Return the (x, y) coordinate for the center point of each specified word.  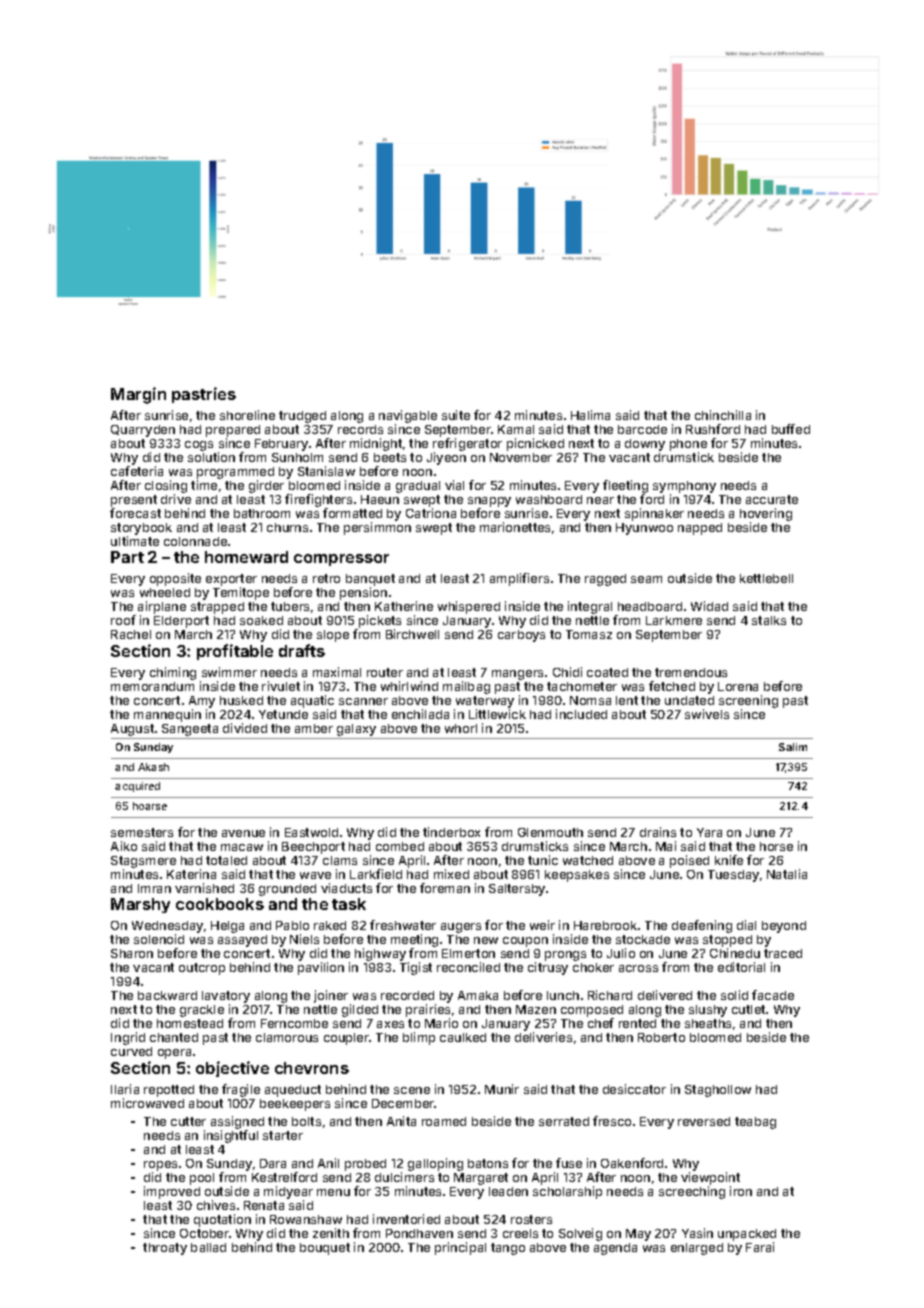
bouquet (325, 1249)
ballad (208, 1247)
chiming (173, 673)
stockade (643, 939)
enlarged (697, 1249)
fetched (672, 686)
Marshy (140, 905)
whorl (461, 728)
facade (773, 995)
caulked (463, 1037)
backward (167, 995)
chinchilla (723, 415)
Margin (138, 395)
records (360, 429)
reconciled (468, 967)
